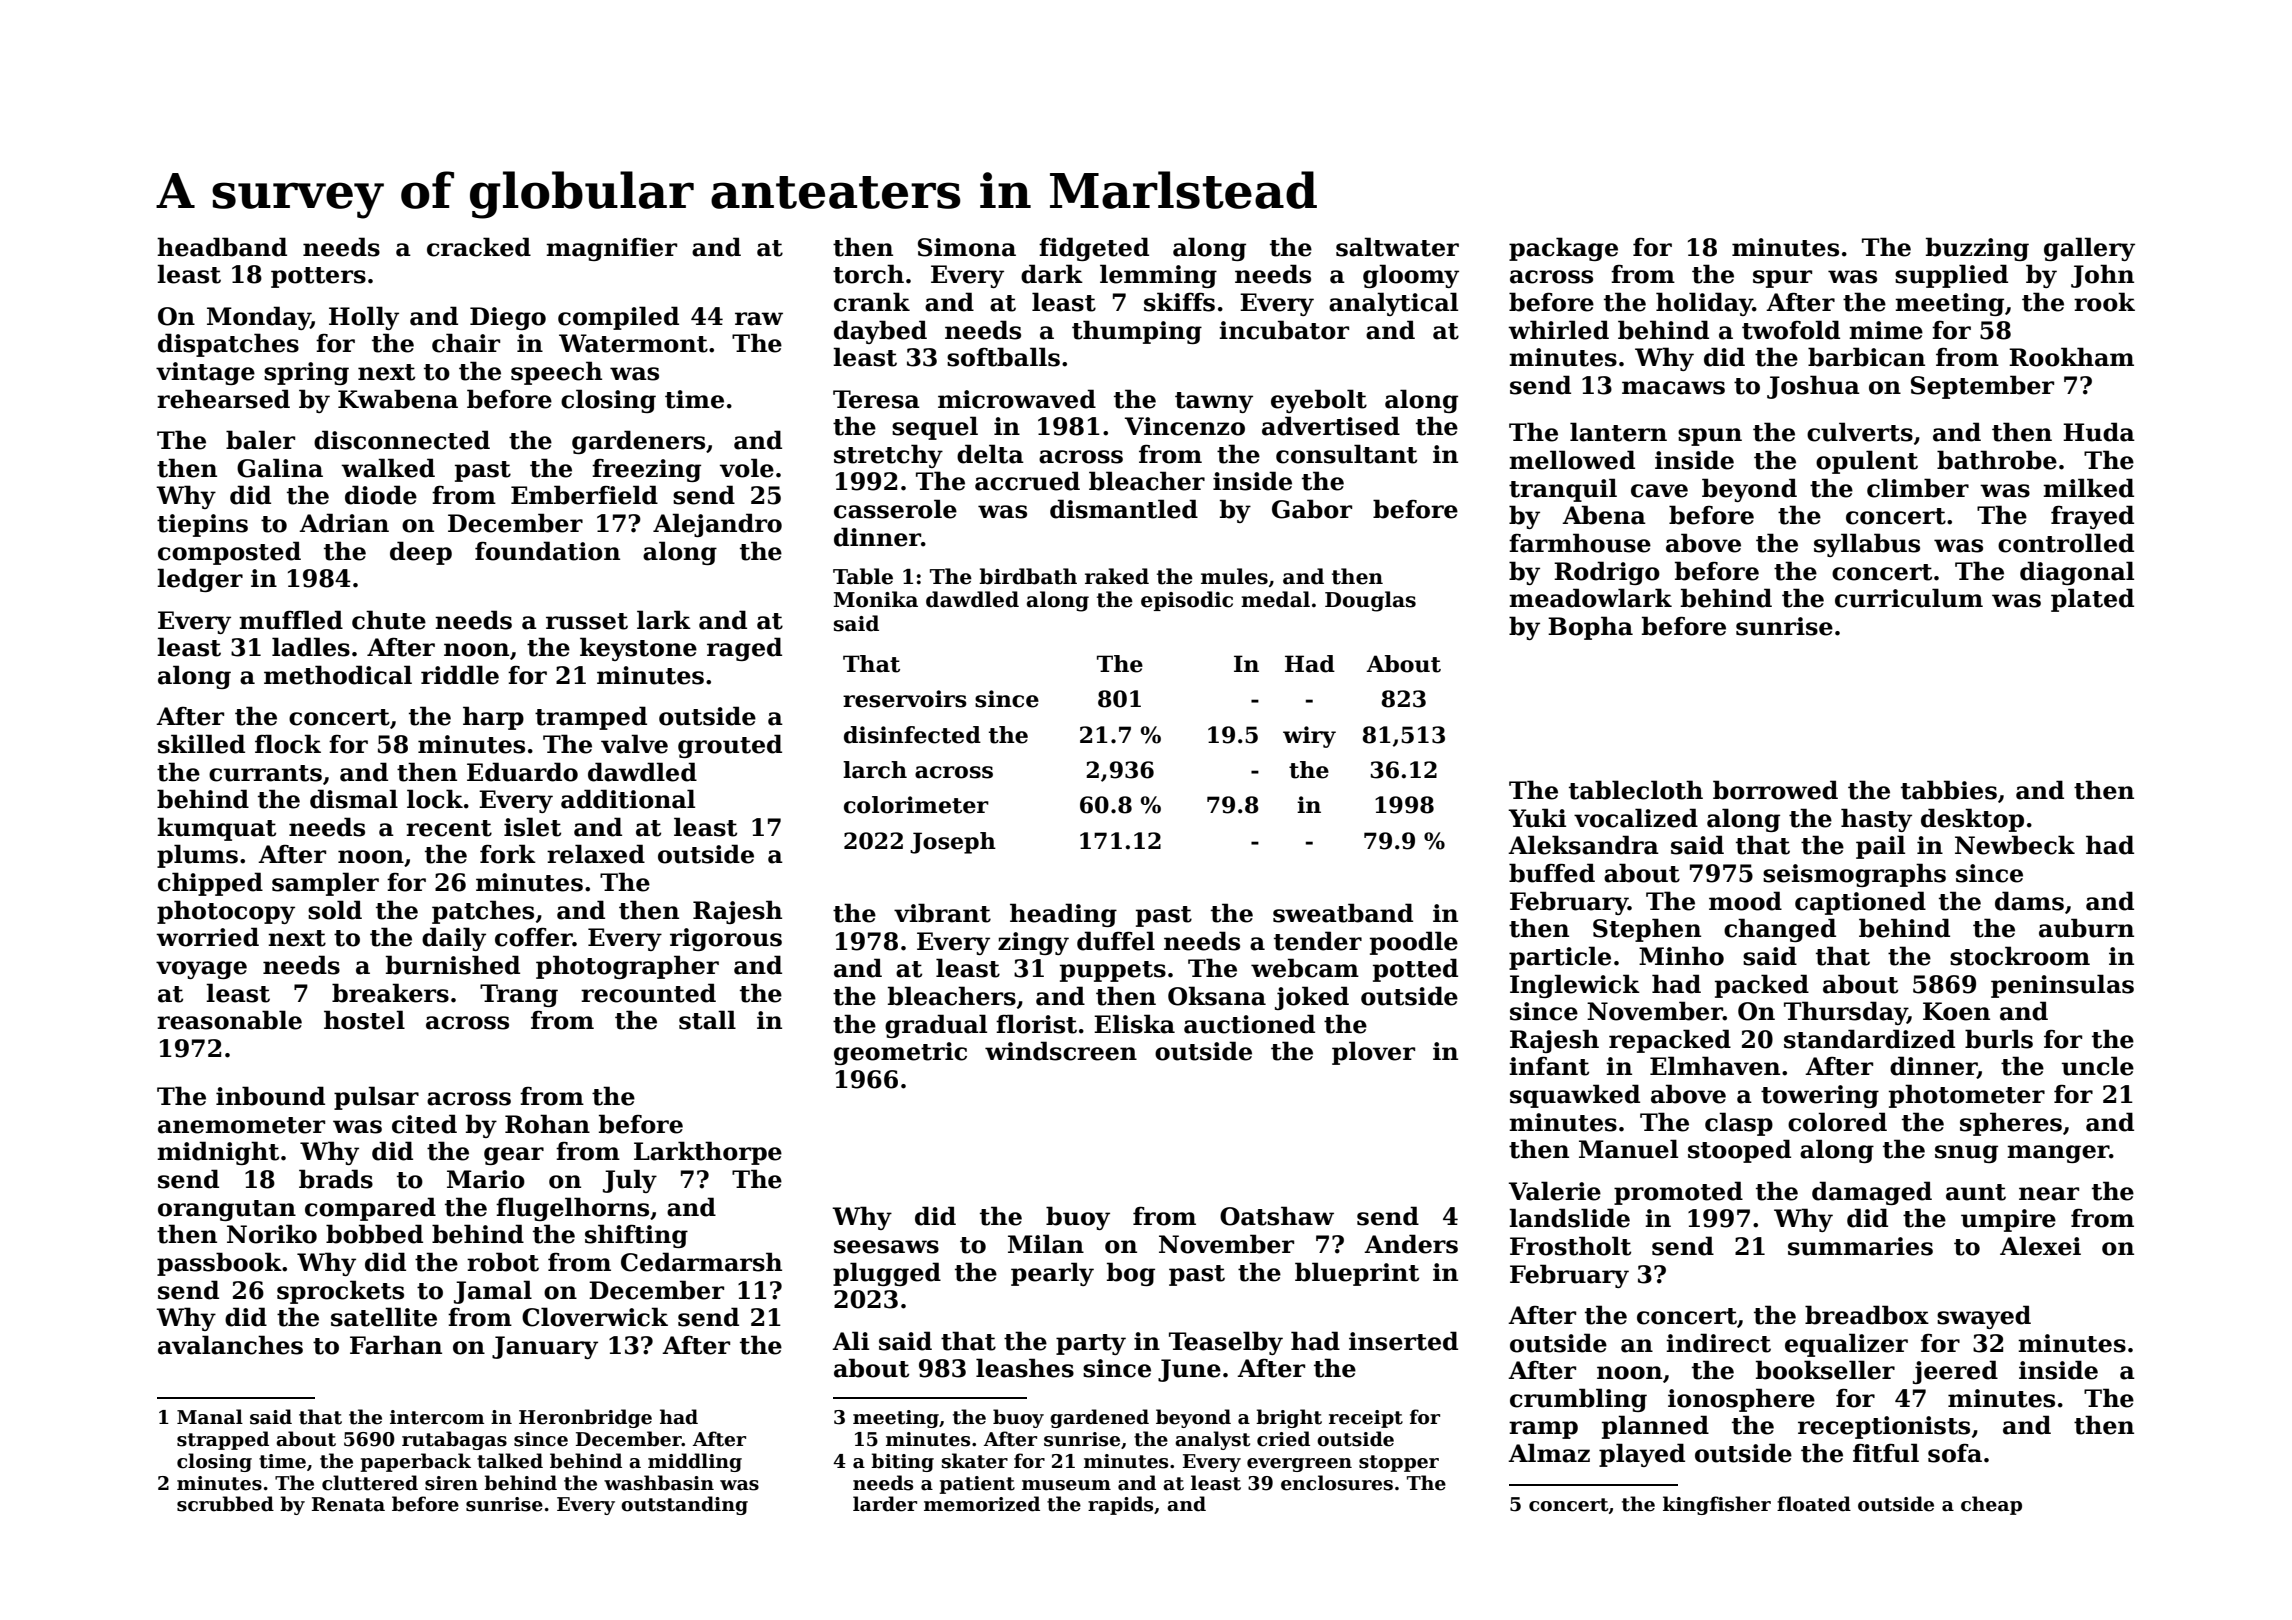 The width and height of the image is (2292, 1620). Describe the element at coordinates (1563, 249) in the image. I see `package` at that location.
